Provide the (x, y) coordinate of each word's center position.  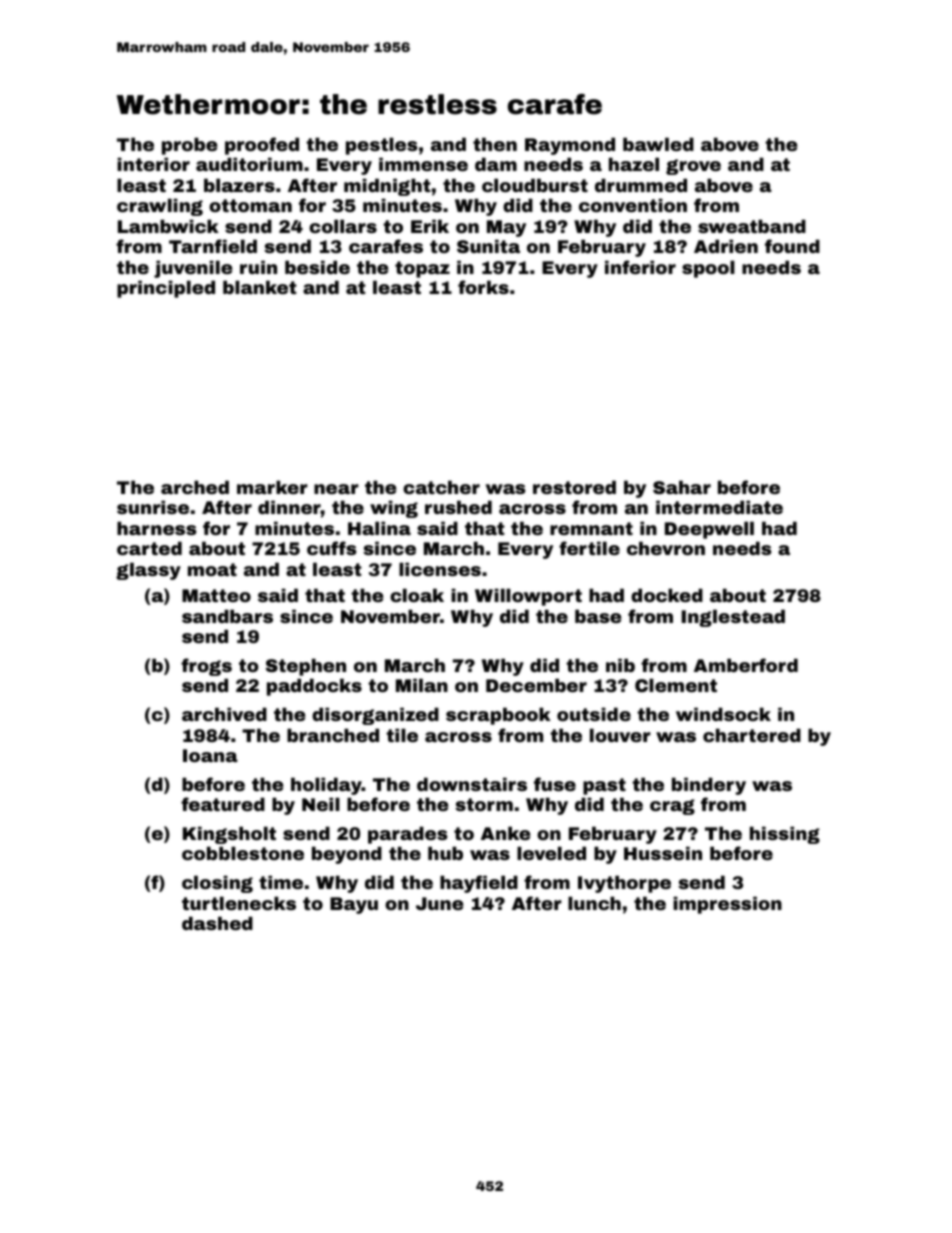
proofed (262, 146)
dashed (217, 923)
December (536, 685)
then (495, 144)
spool (708, 269)
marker (272, 487)
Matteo (216, 595)
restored (574, 487)
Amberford (746, 665)
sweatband (752, 226)
